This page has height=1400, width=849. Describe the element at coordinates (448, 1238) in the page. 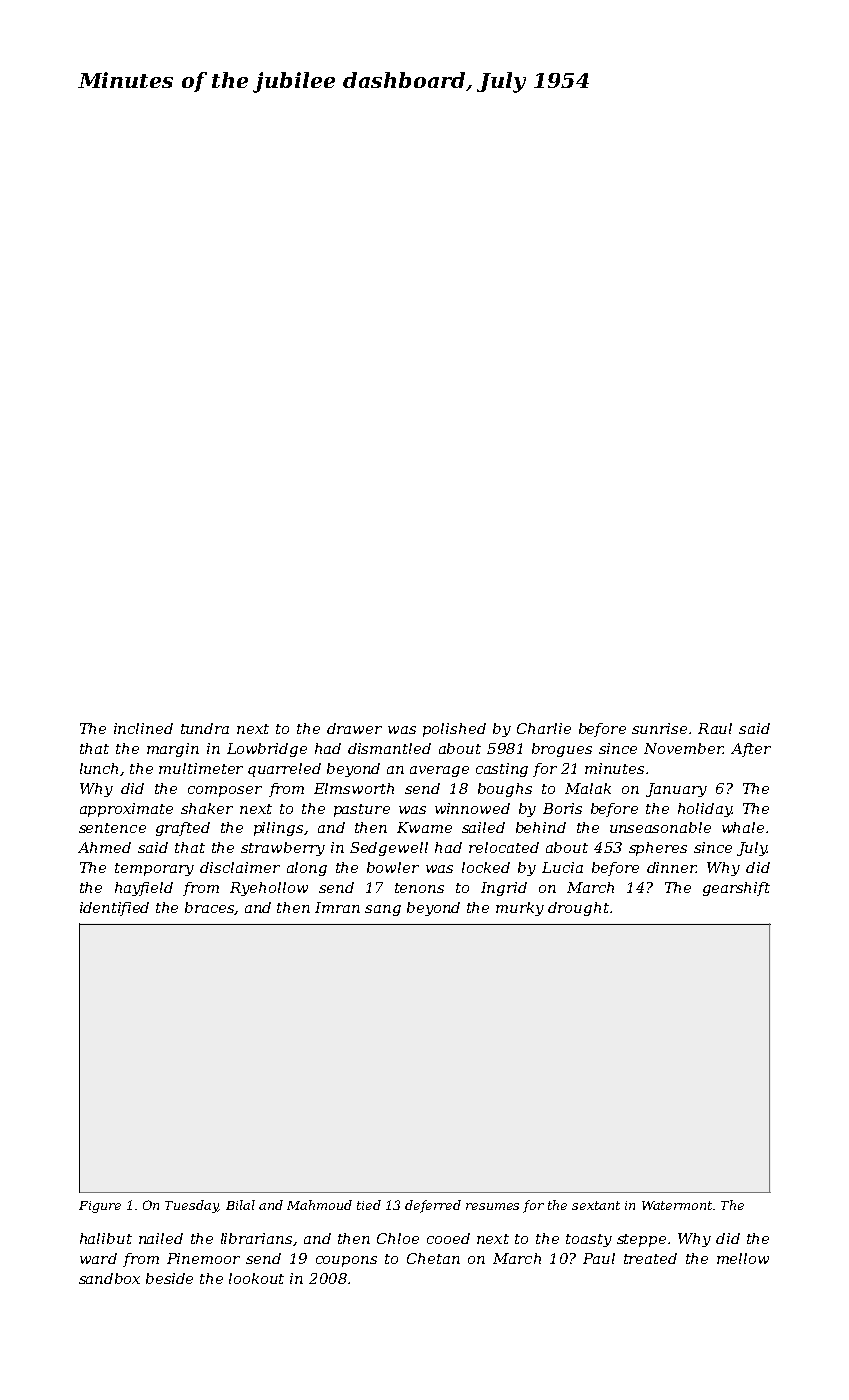

I see `cooed` at that location.
